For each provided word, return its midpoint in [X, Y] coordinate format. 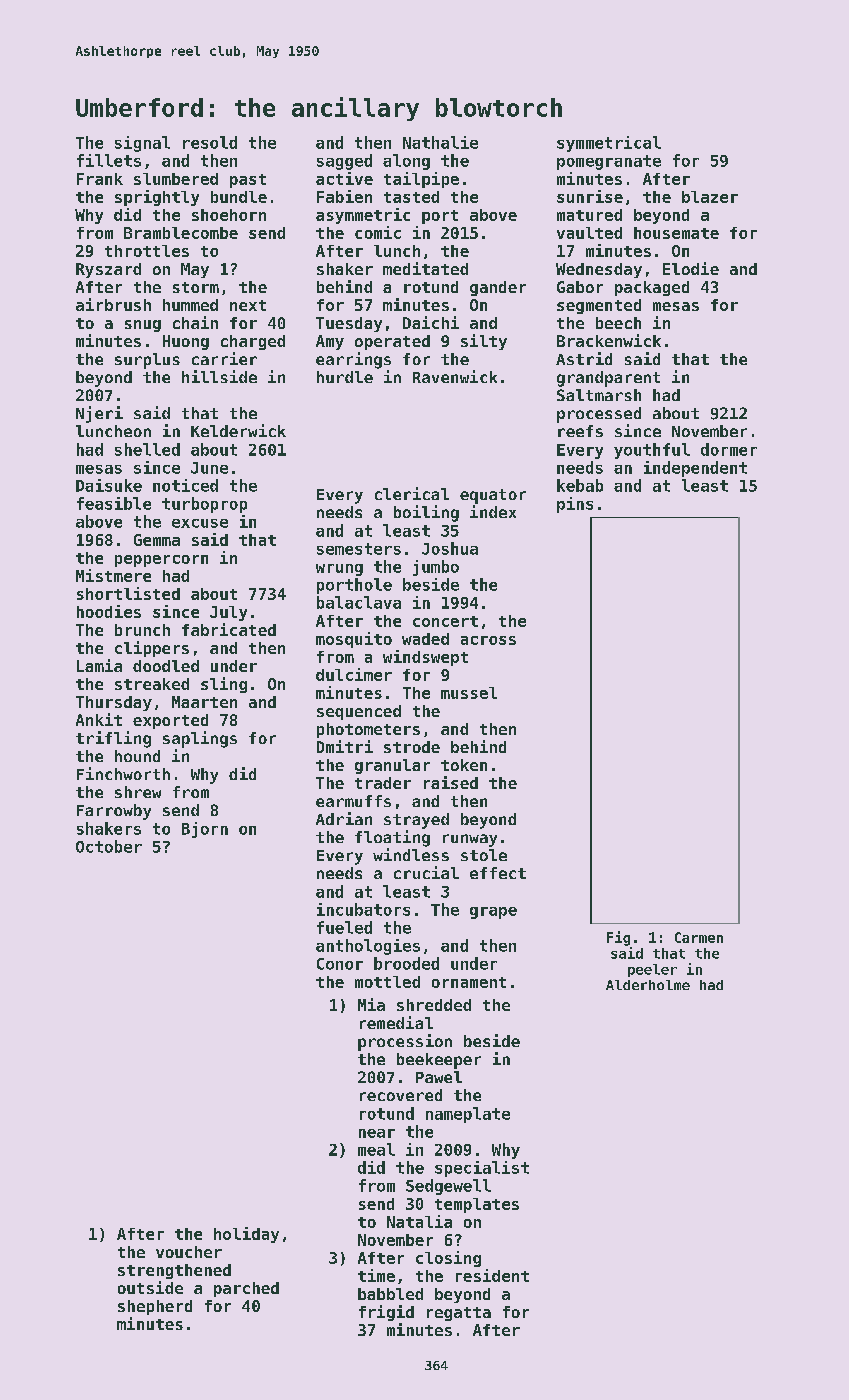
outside [150, 1287]
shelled [147, 449]
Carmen [699, 937]
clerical [412, 493]
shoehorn [229, 215]
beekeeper [439, 1061]
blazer [710, 197]
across [488, 640]
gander [498, 288]
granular [392, 766]
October [109, 846]
